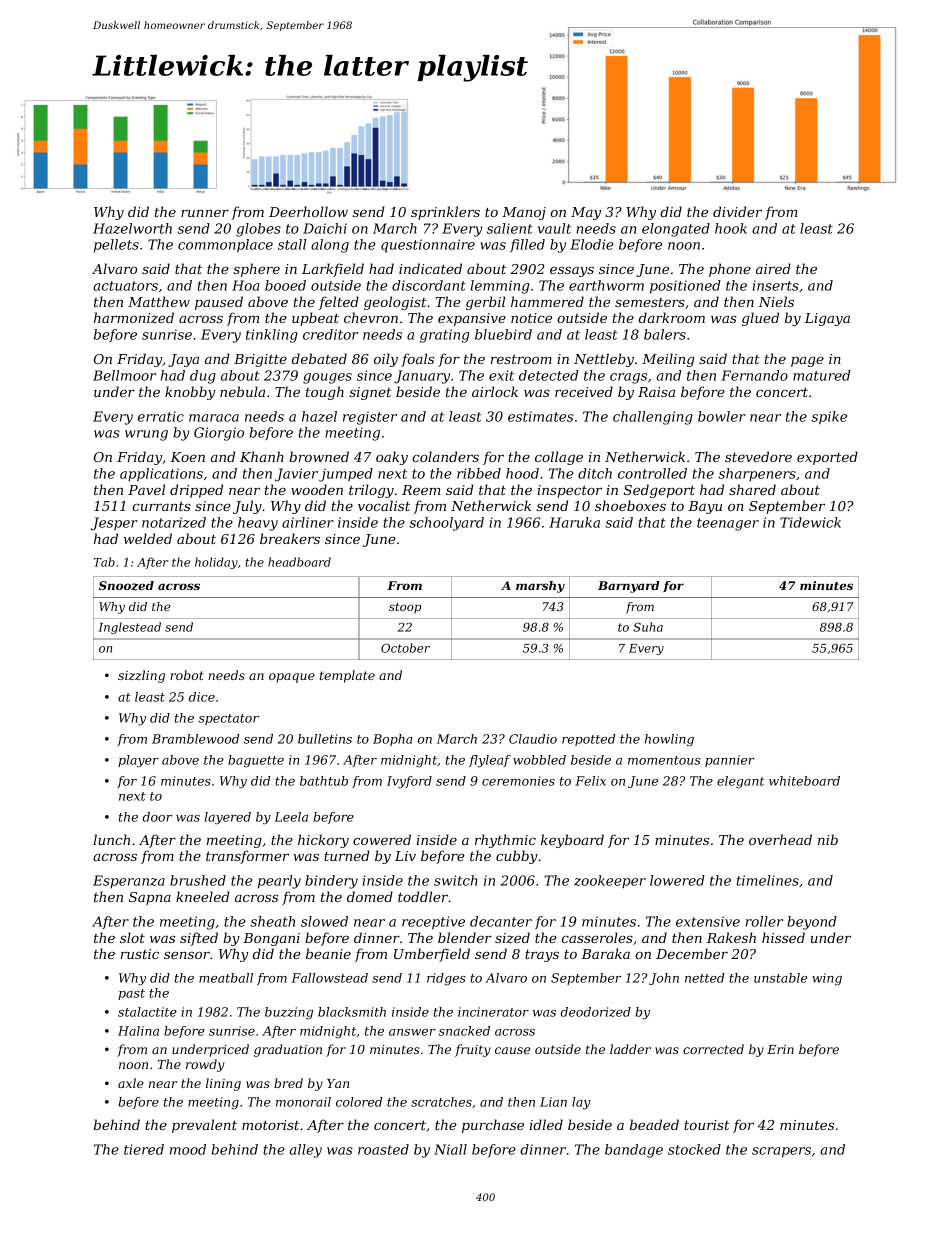  I want to click on Ivyford, so click(409, 782).
